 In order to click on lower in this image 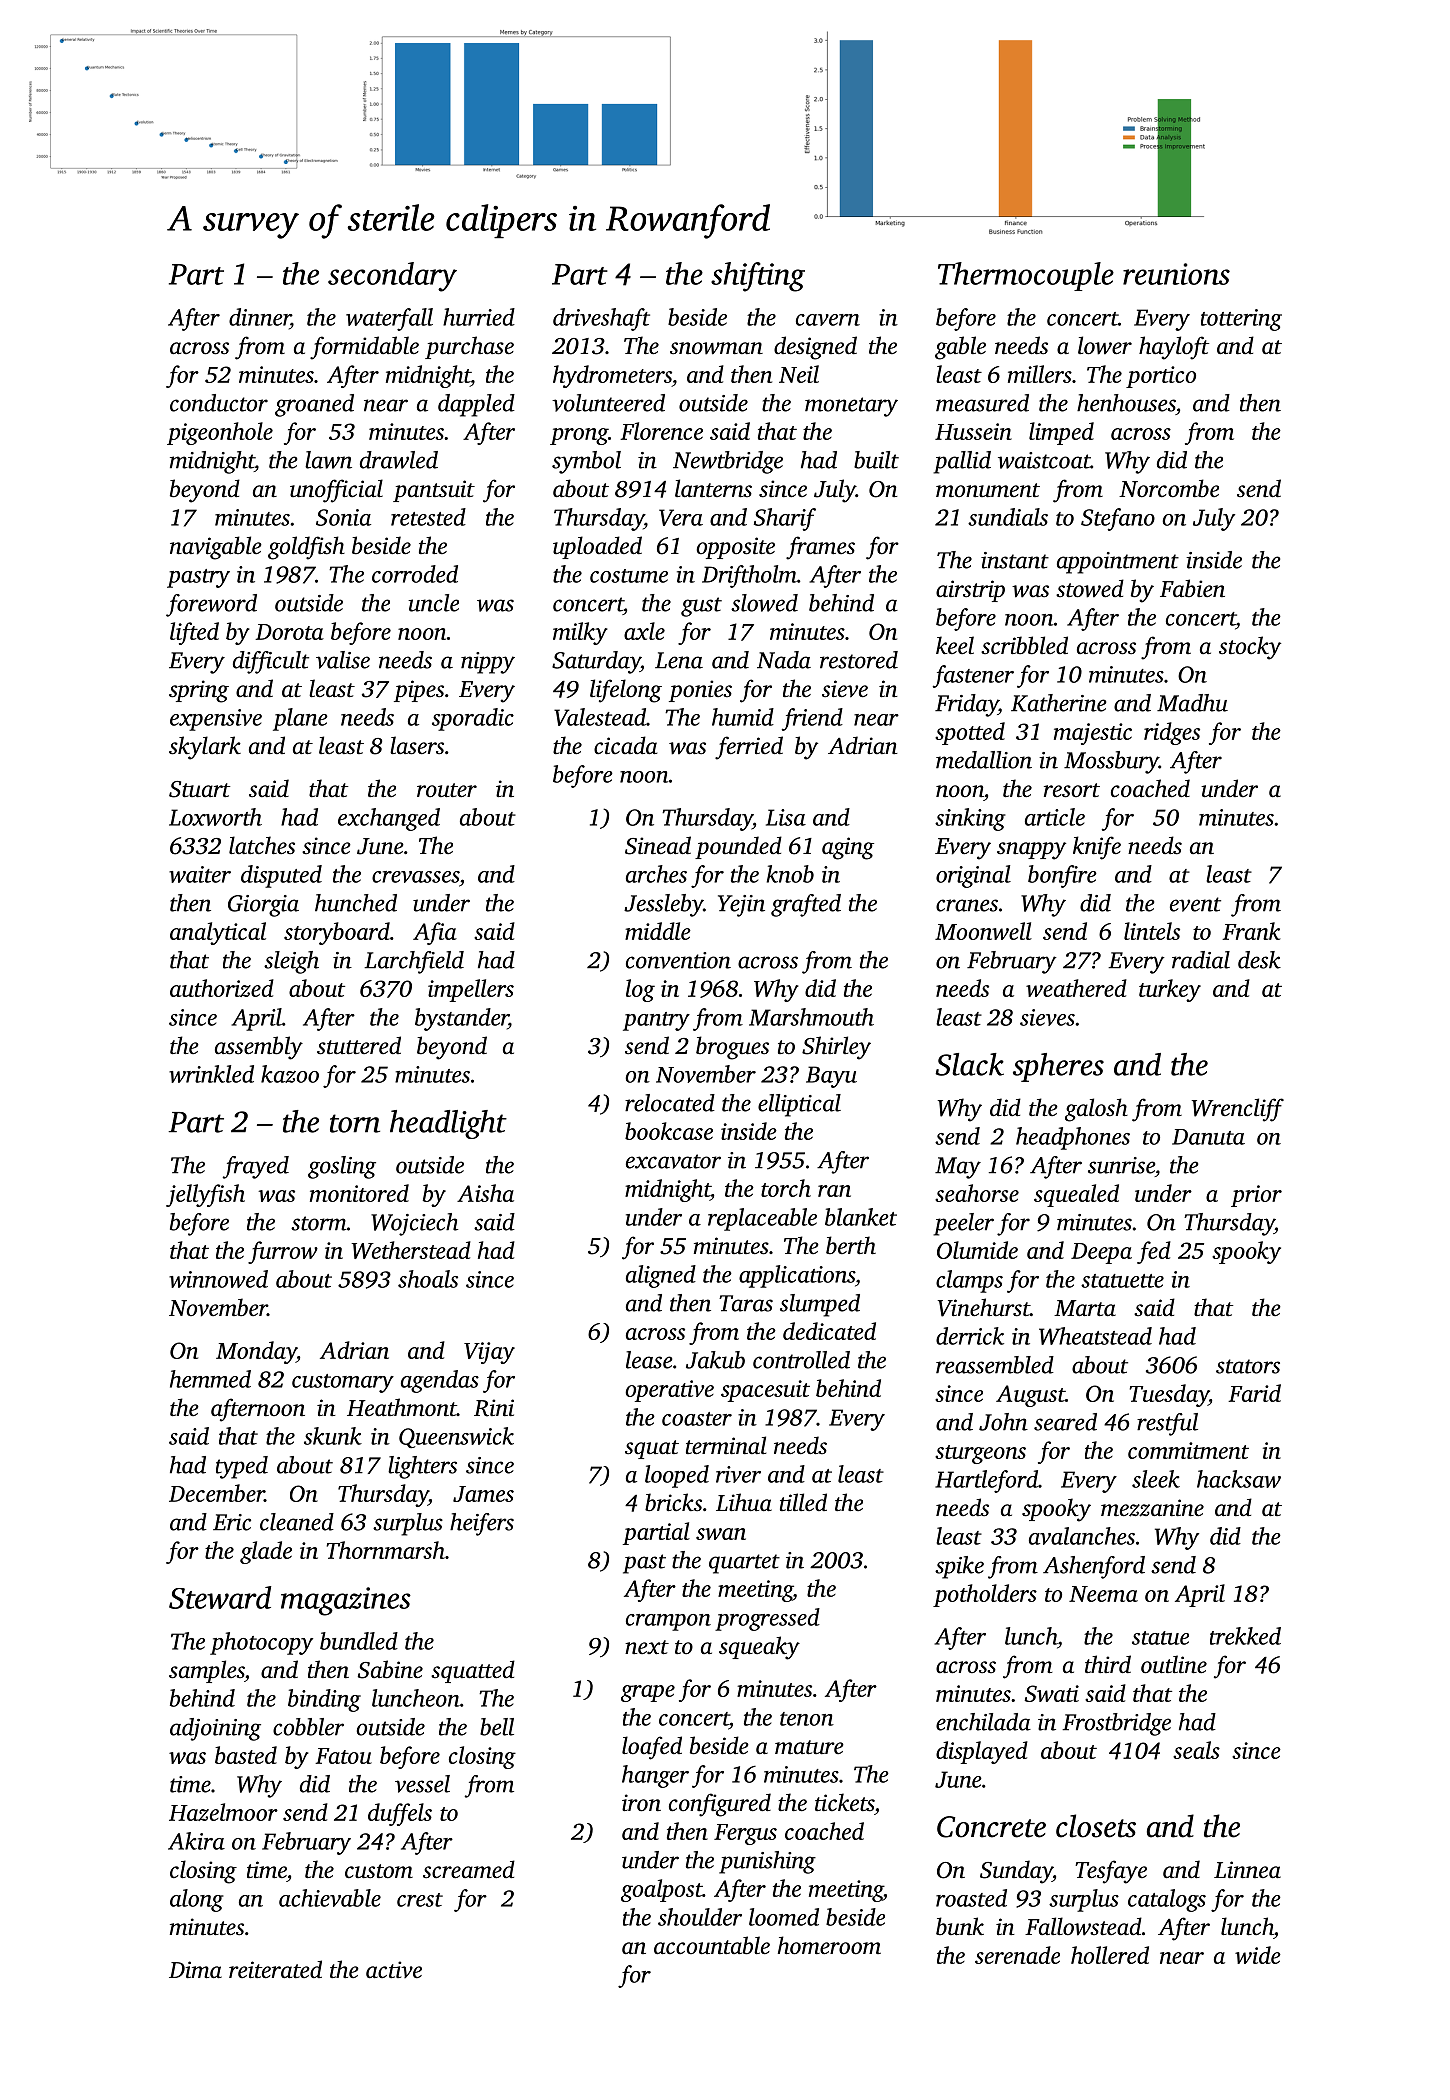, I will do `click(1105, 345)`.
